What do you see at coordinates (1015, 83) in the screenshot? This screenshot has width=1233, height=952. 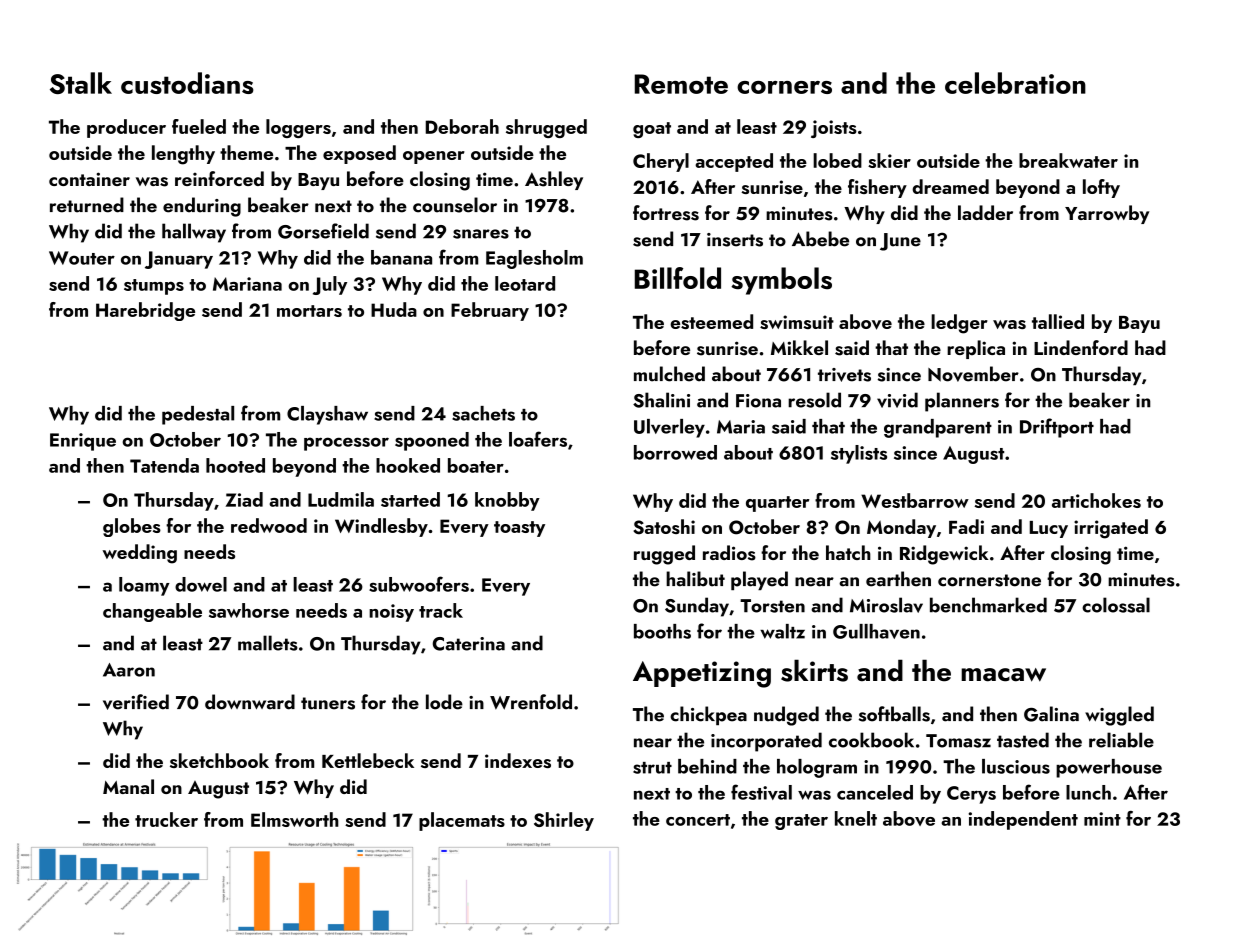 I see `celebration` at bounding box center [1015, 83].
